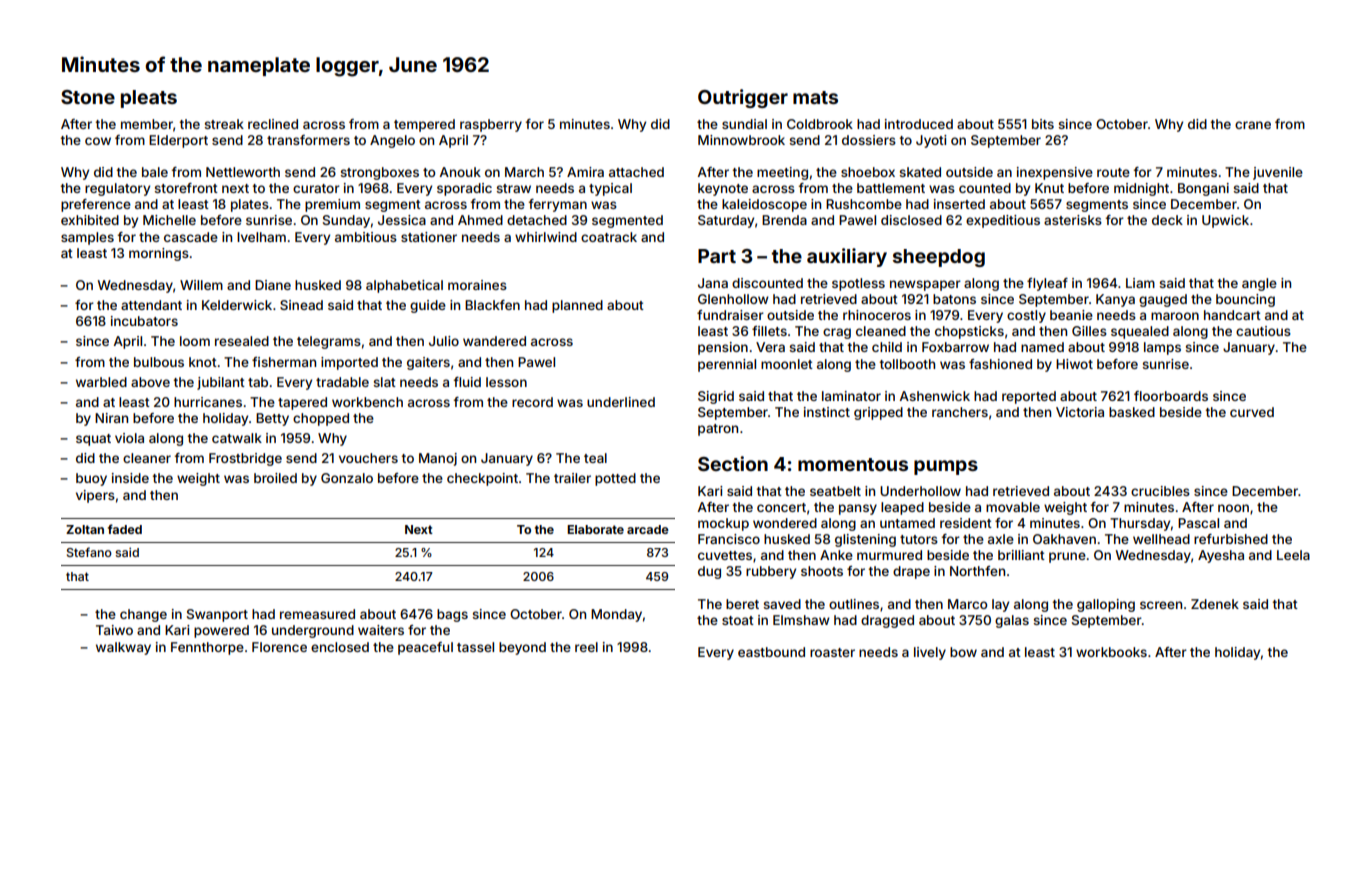  What do you see at coordinates (1021, 555) in the image?
I see `brilliant` at bounding box center [1021, 555].
